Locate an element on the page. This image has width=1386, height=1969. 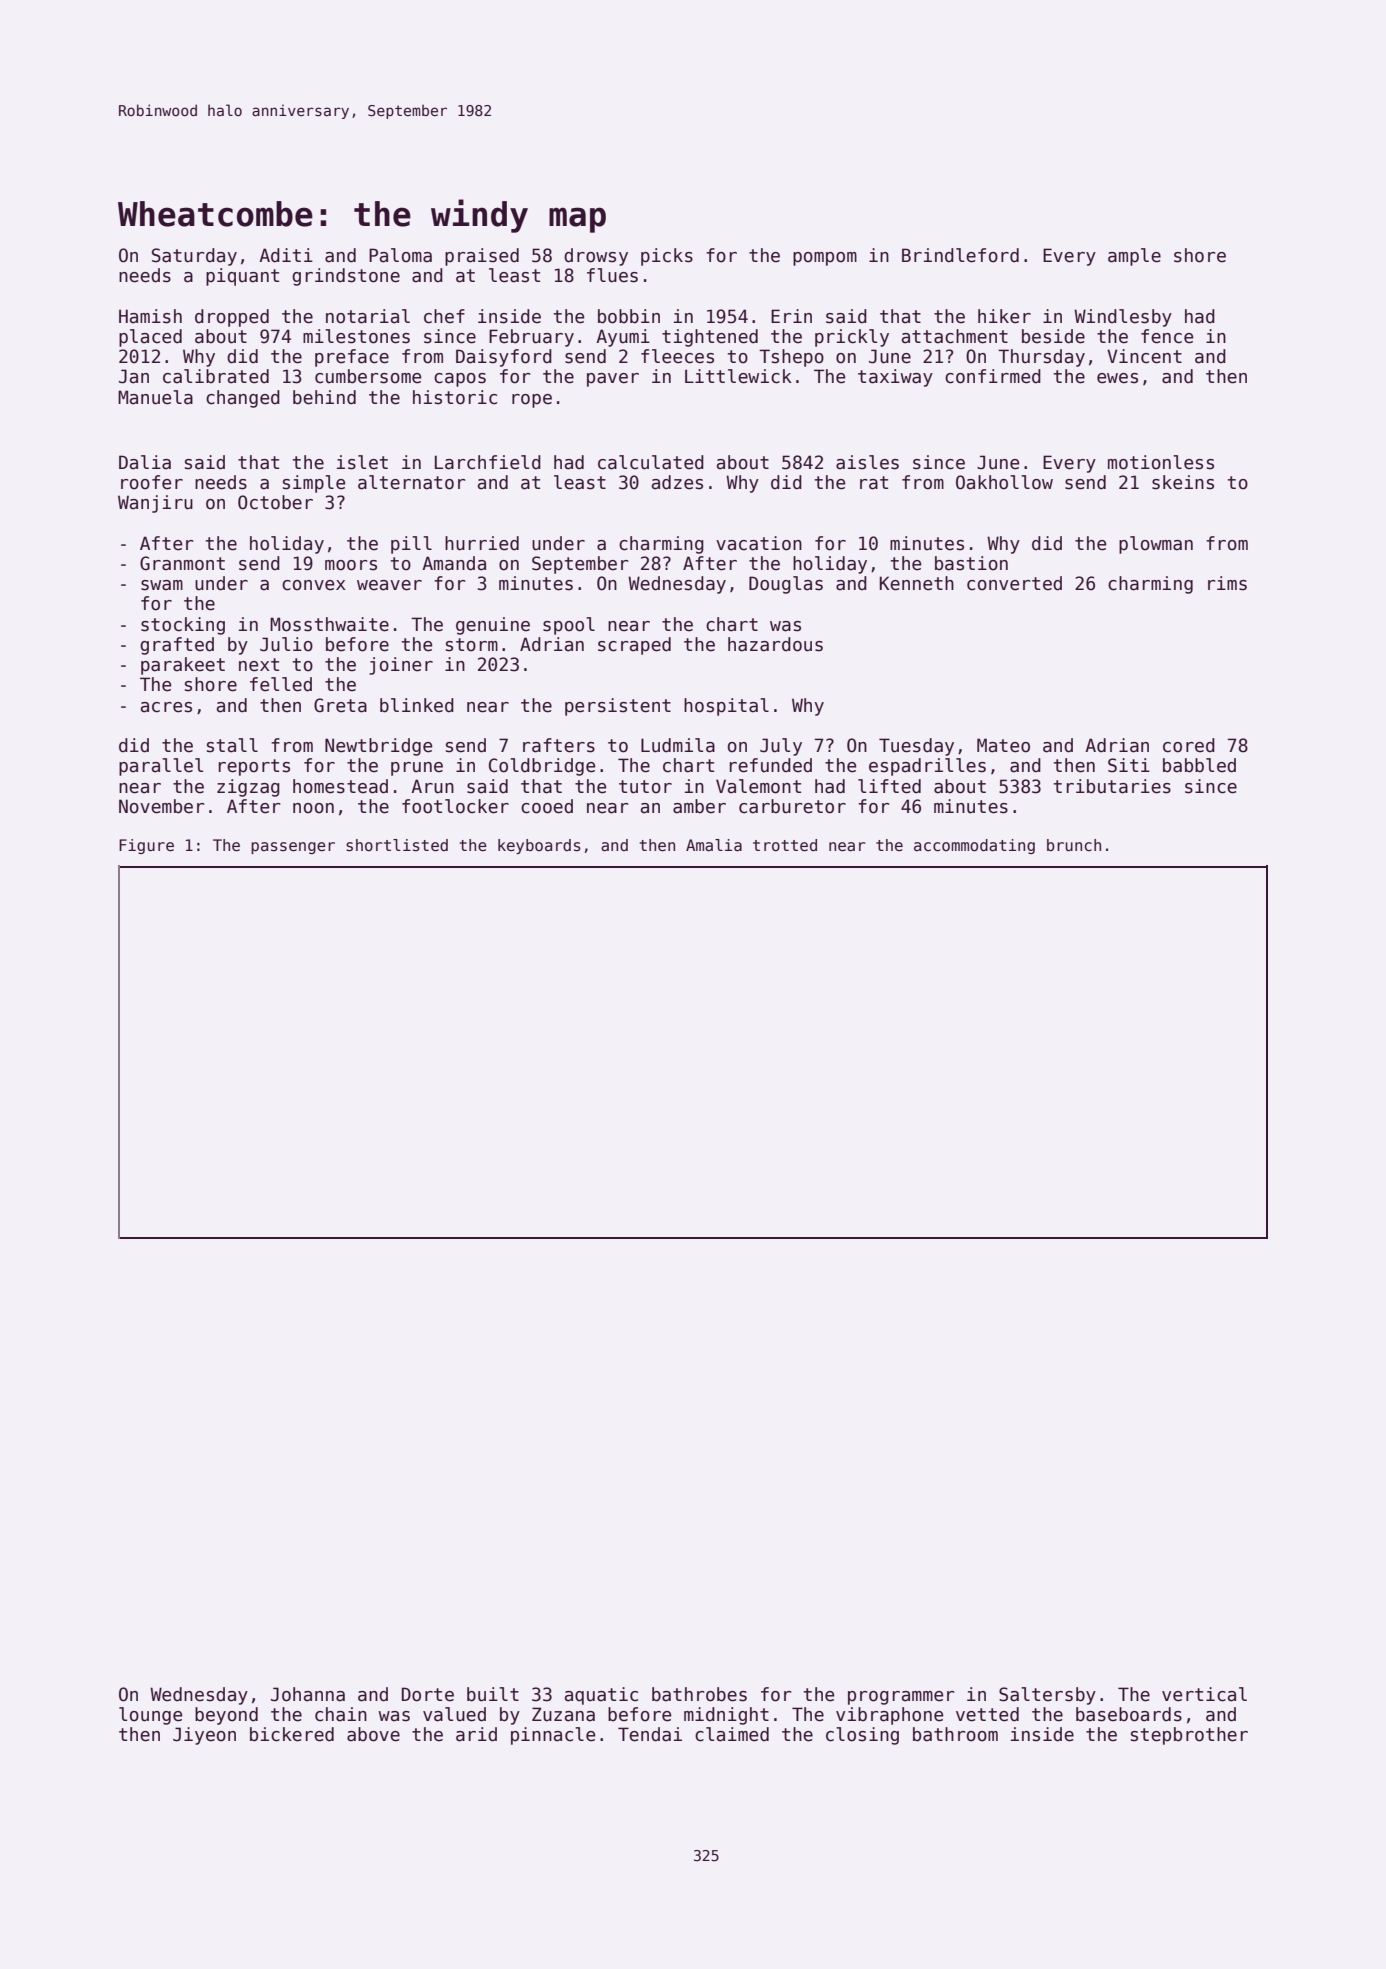
stocking is located at coordinates (183, 626).
